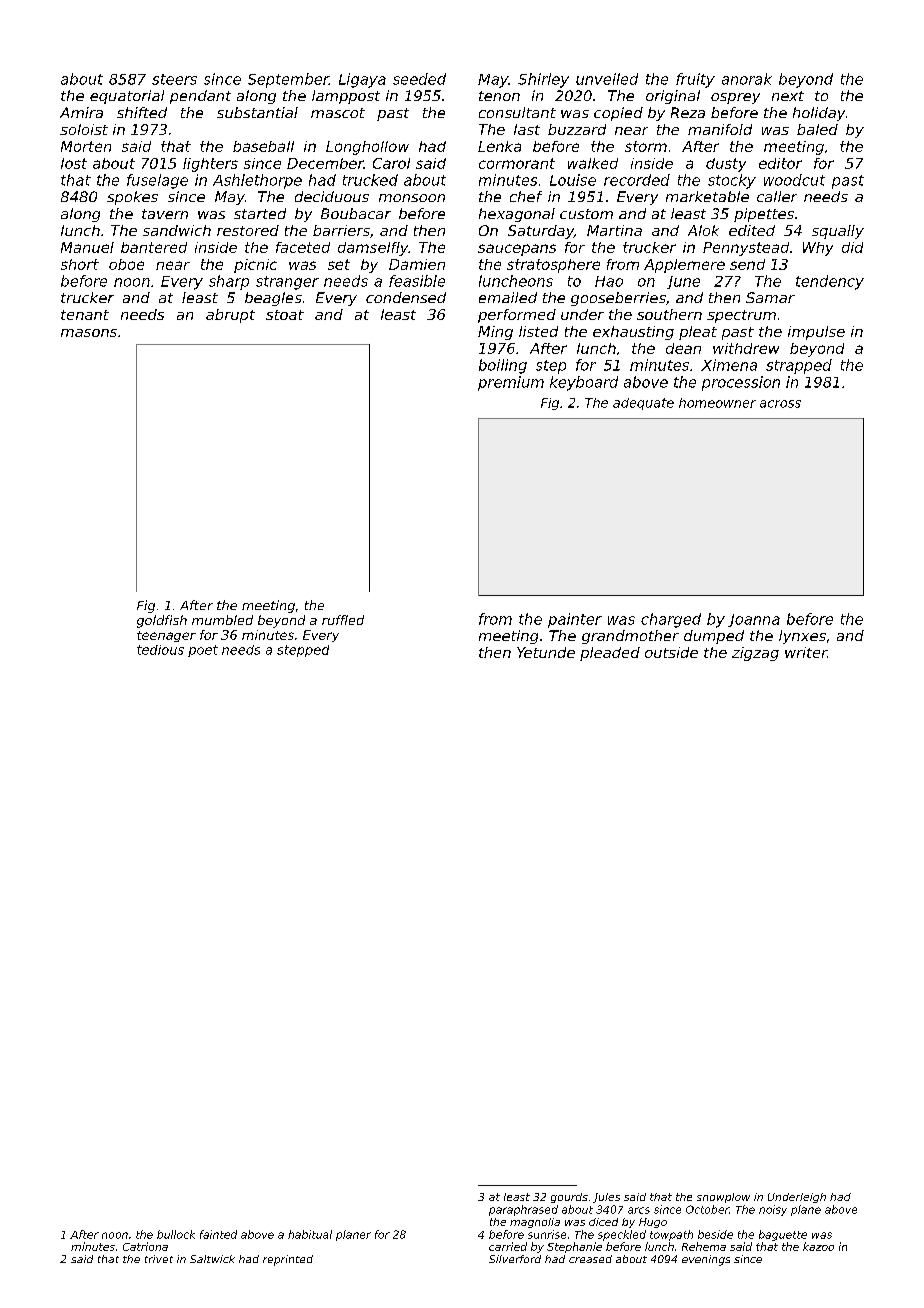 The width and height of the screenshot is (924, 1308). What do you see at coordinates (160, 650) in the screenshot?
I see `tedious` at bounding box center [160, 650].
